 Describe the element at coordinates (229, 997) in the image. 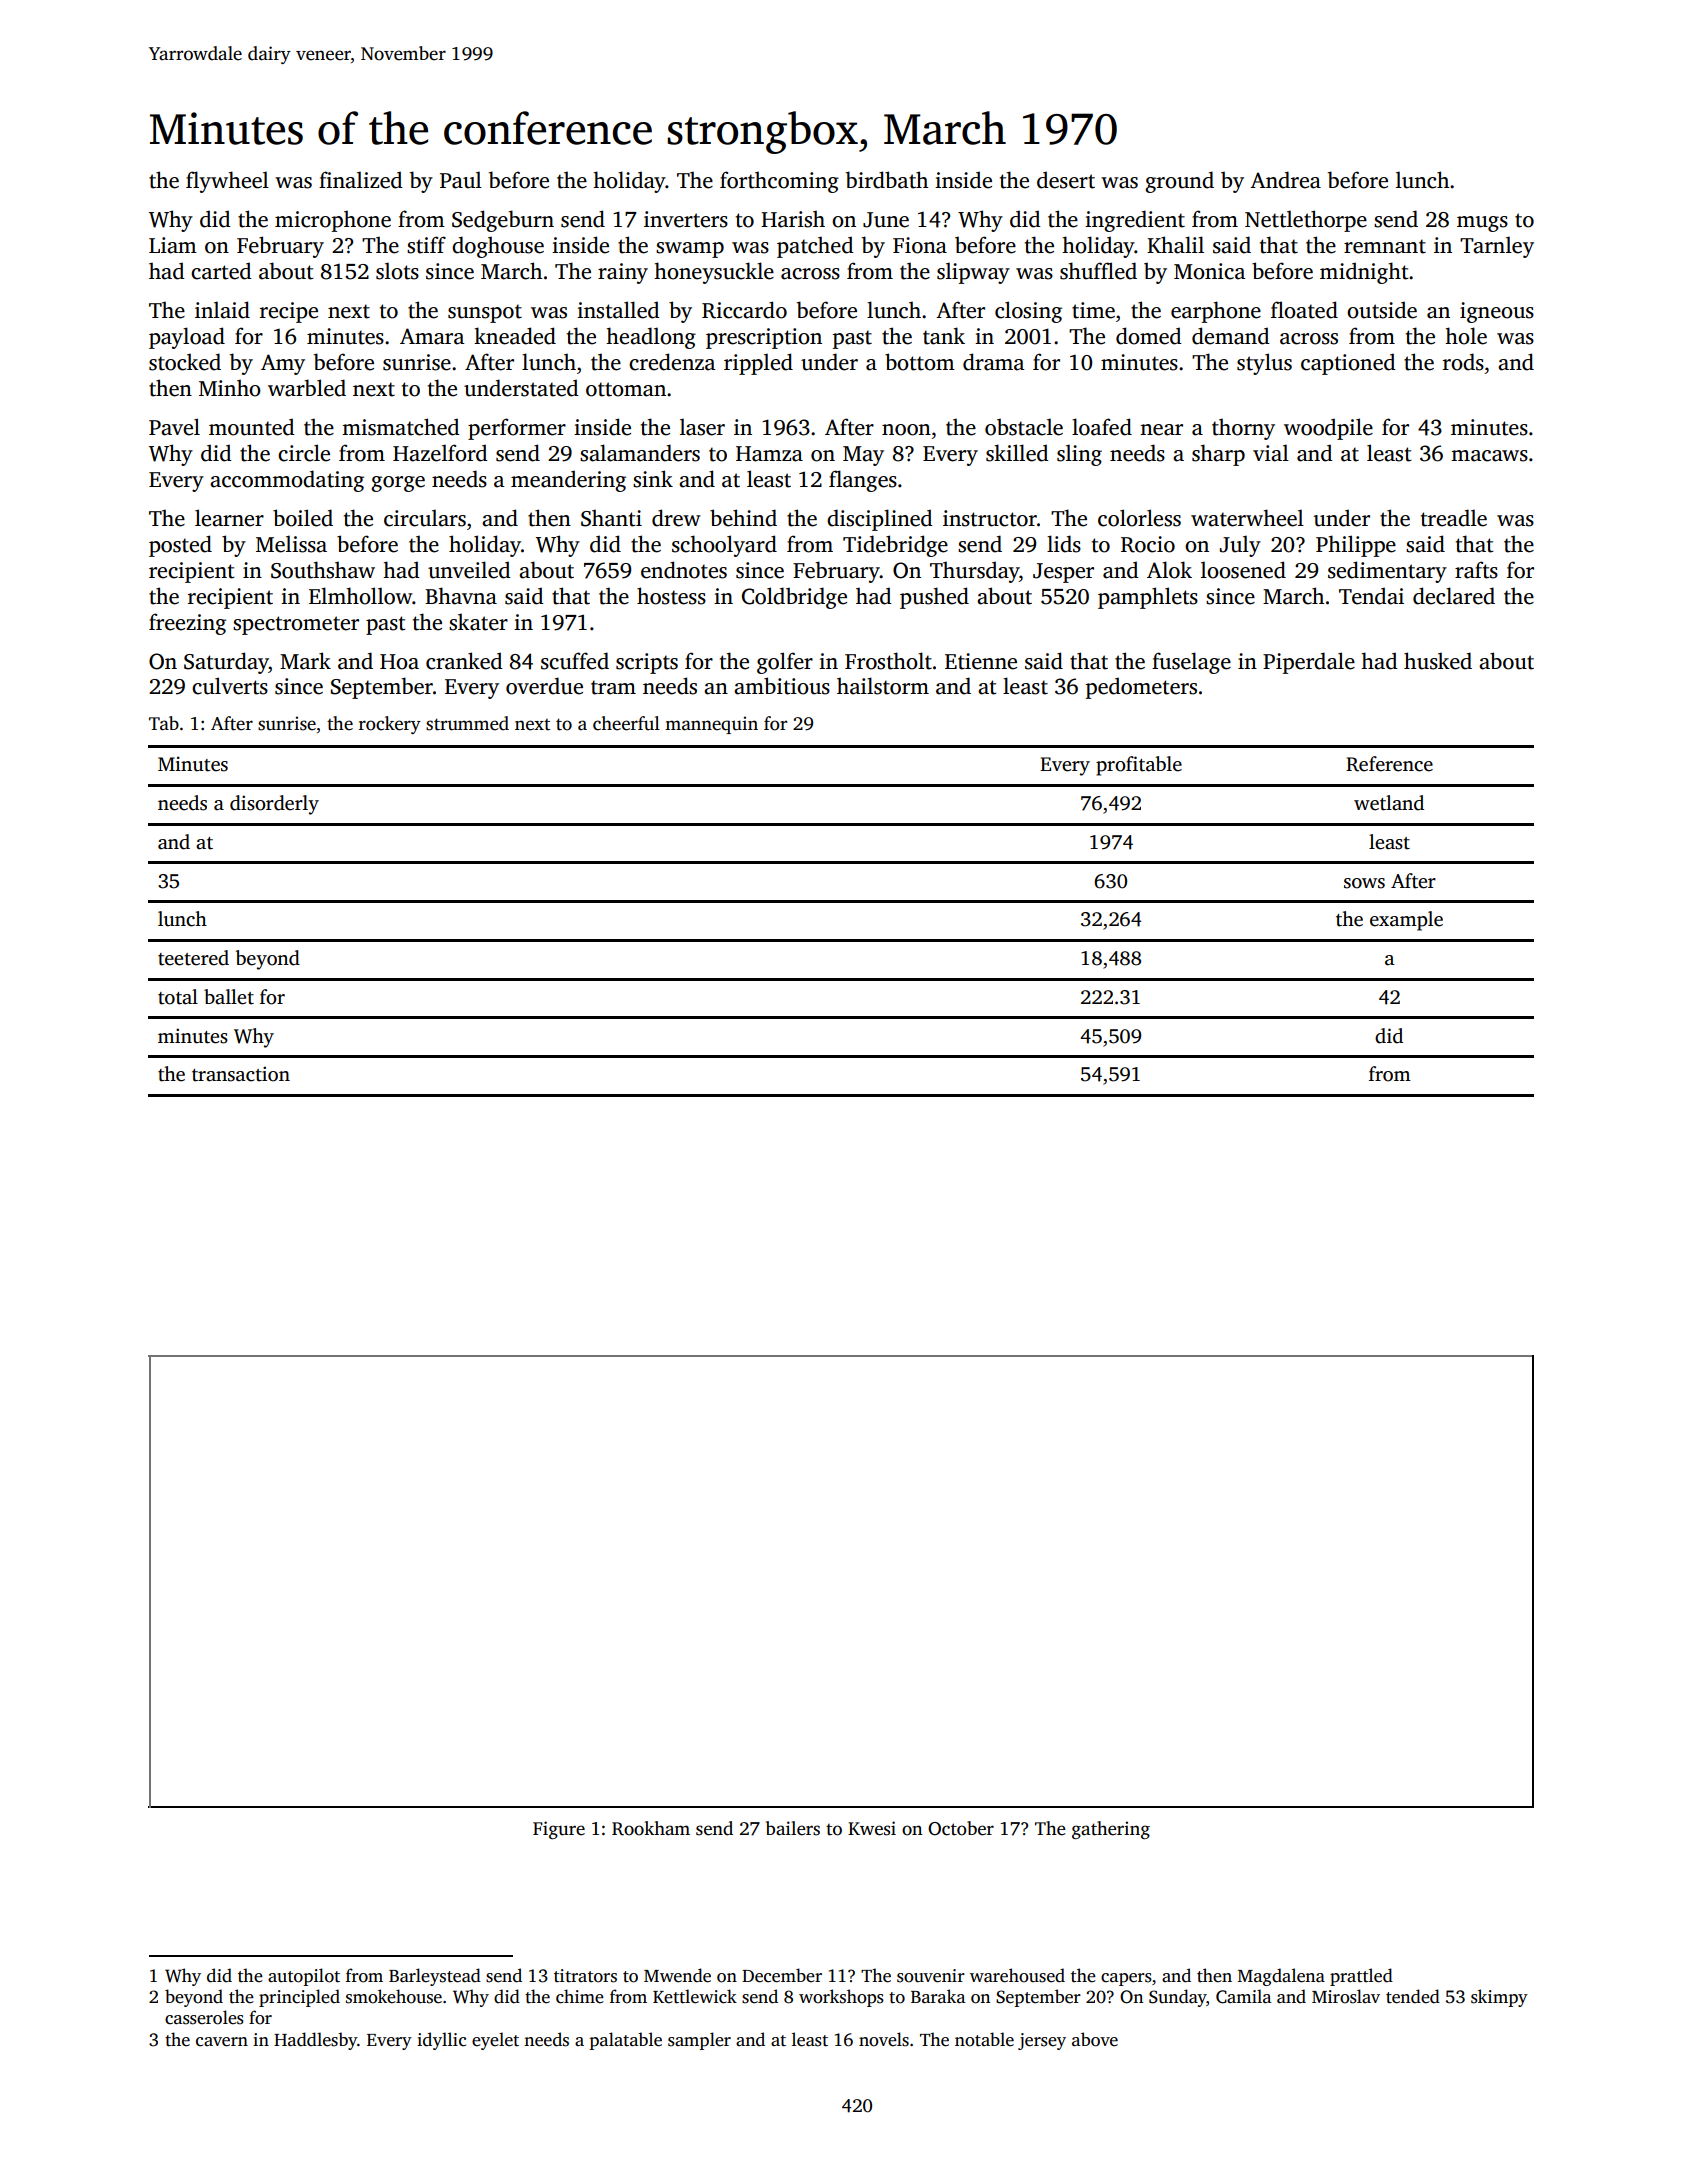

I see `ballet` at that location.
